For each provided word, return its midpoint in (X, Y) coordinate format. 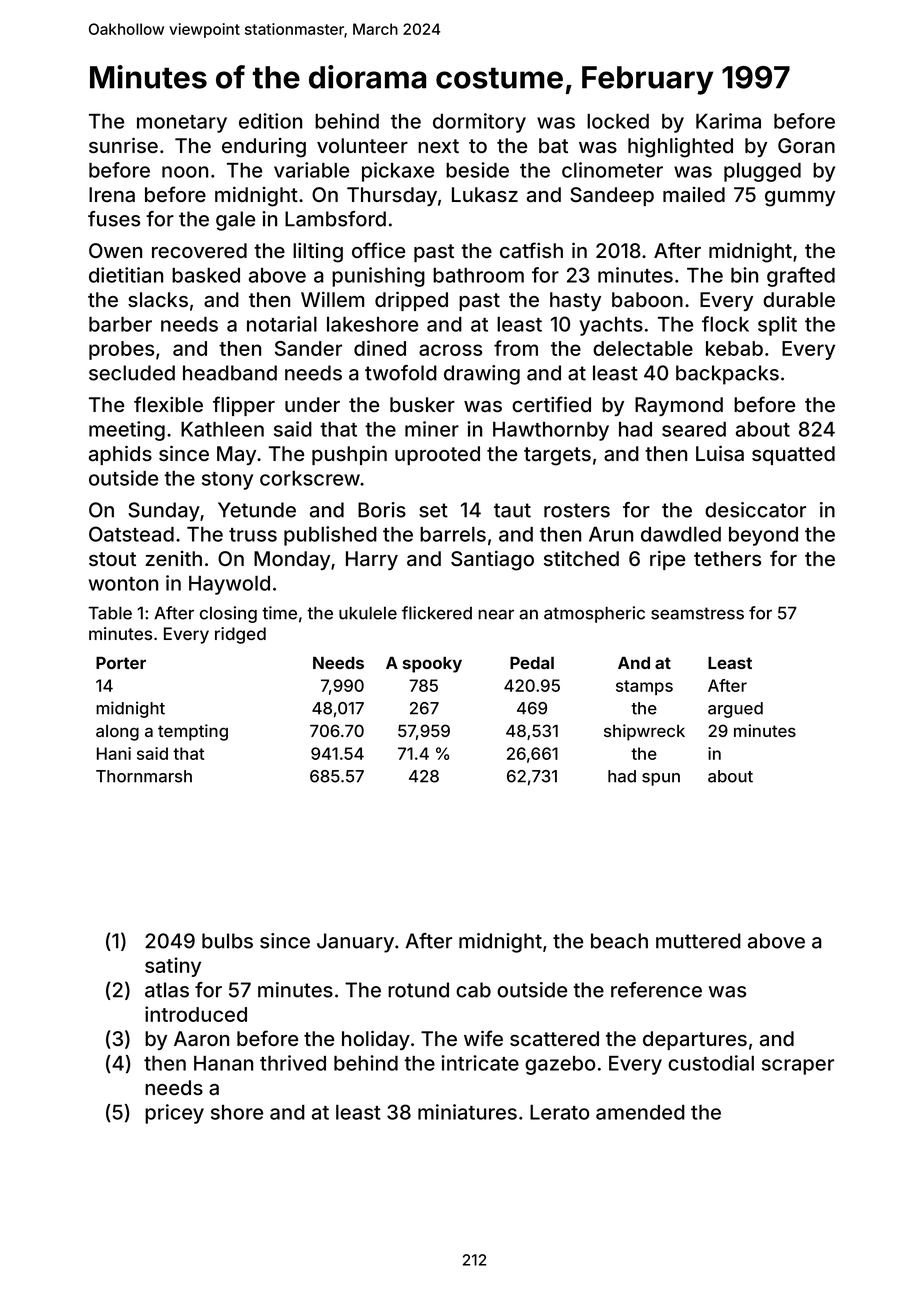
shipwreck (644, 732)
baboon (647, 299)
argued (735, 710)
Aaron (201, 1038)
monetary (182, 124)
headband (230, 373)
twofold (401, 373)
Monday (292, 560)
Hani (114, 753)
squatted (793, 455)
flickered (437, 613)
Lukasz (485, 194)
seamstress (697, 613)
